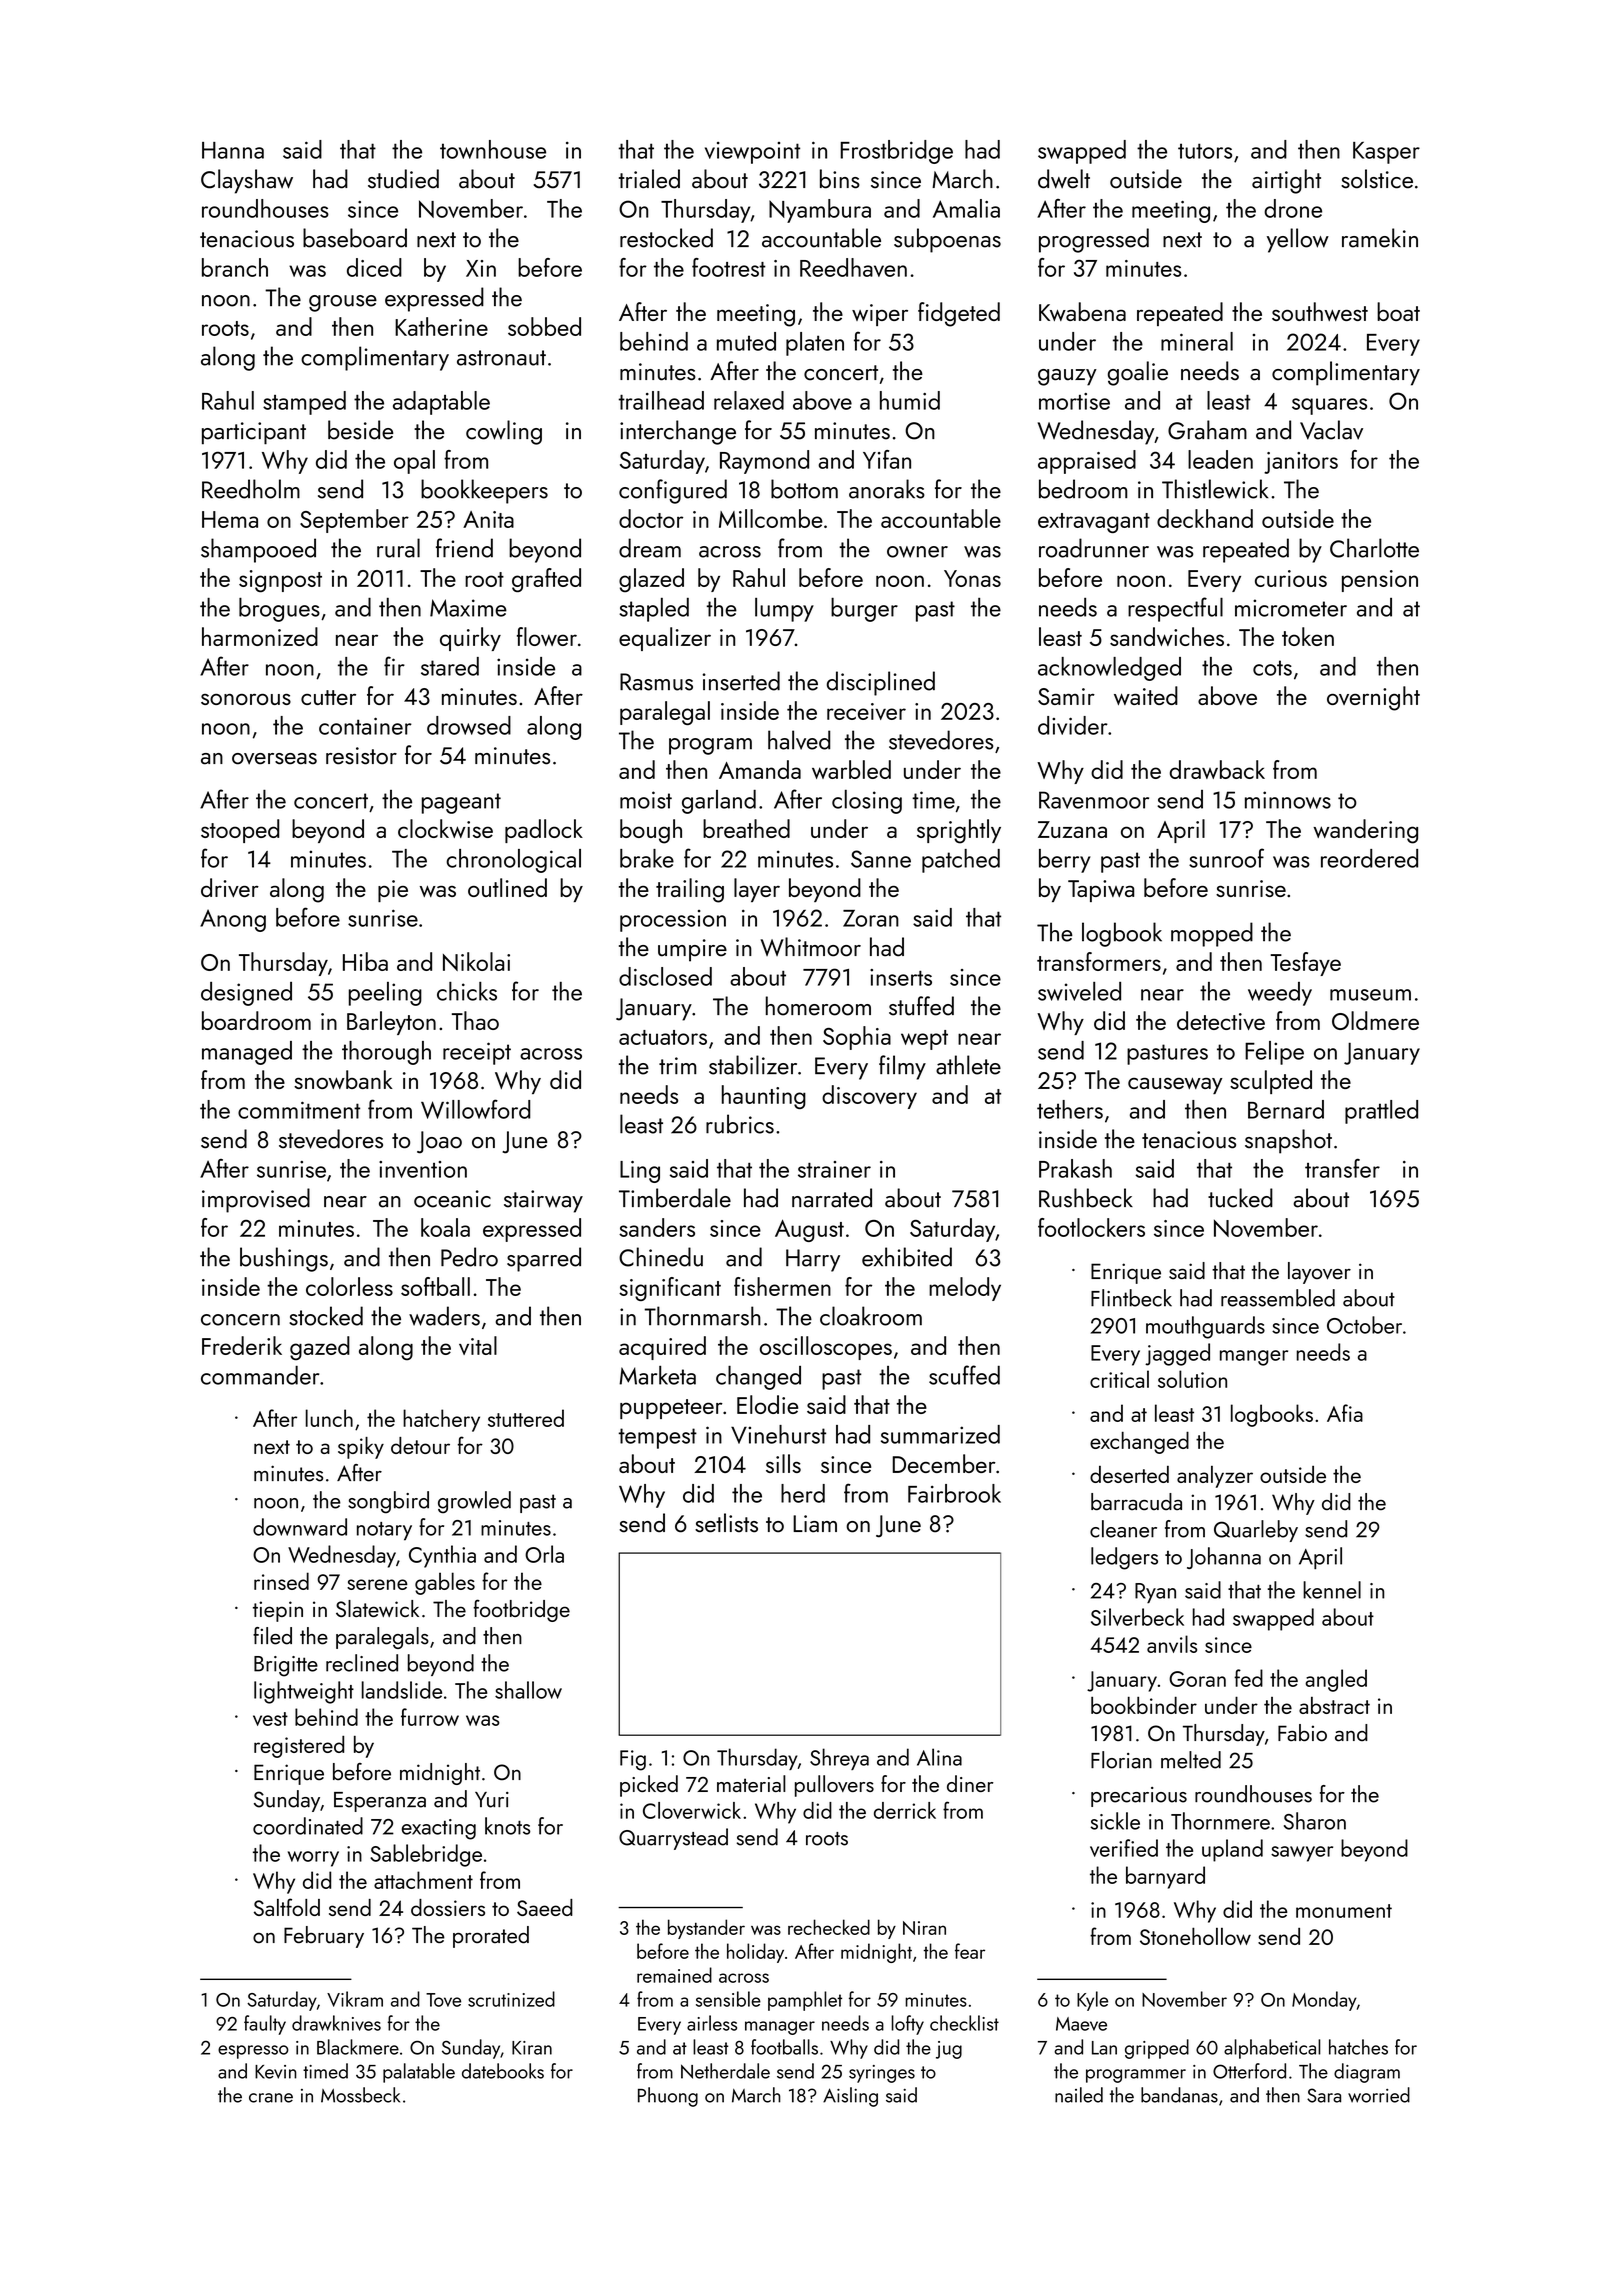  What do you see at coordinates (1373, 698) in the page?
I see `overnight` at bounding box center [1373, 698].
